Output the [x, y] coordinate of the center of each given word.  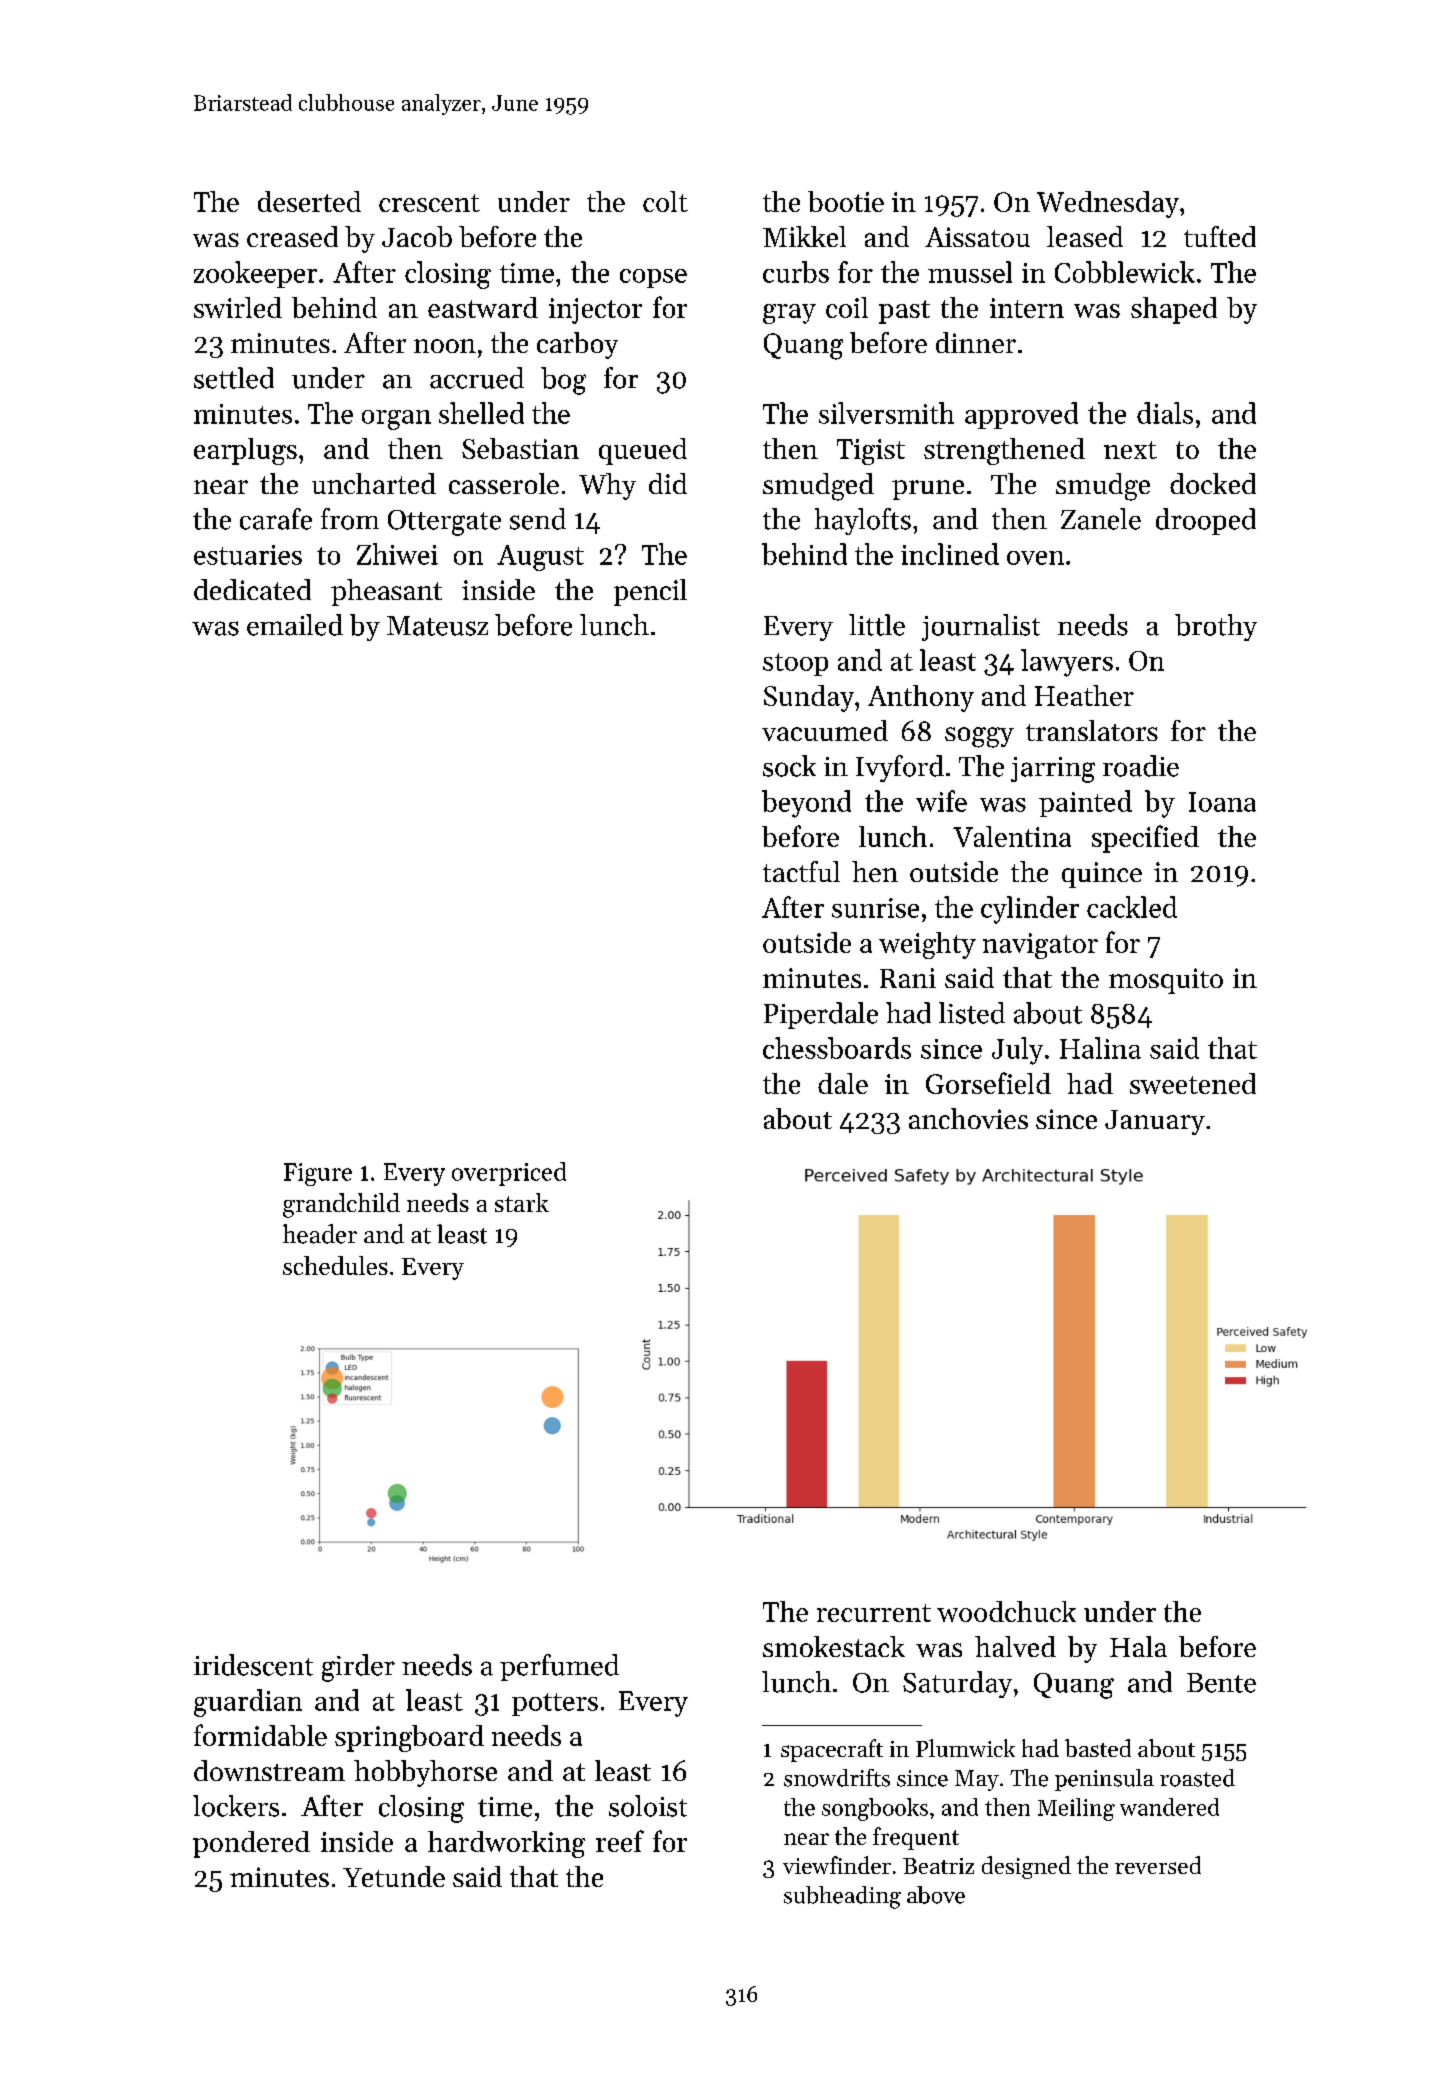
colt [665, 201]
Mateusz [437, 626]
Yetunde [394, 1876]
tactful [801, 871]
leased [1085, 236]
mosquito [1166, 981]
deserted [309, 201]
